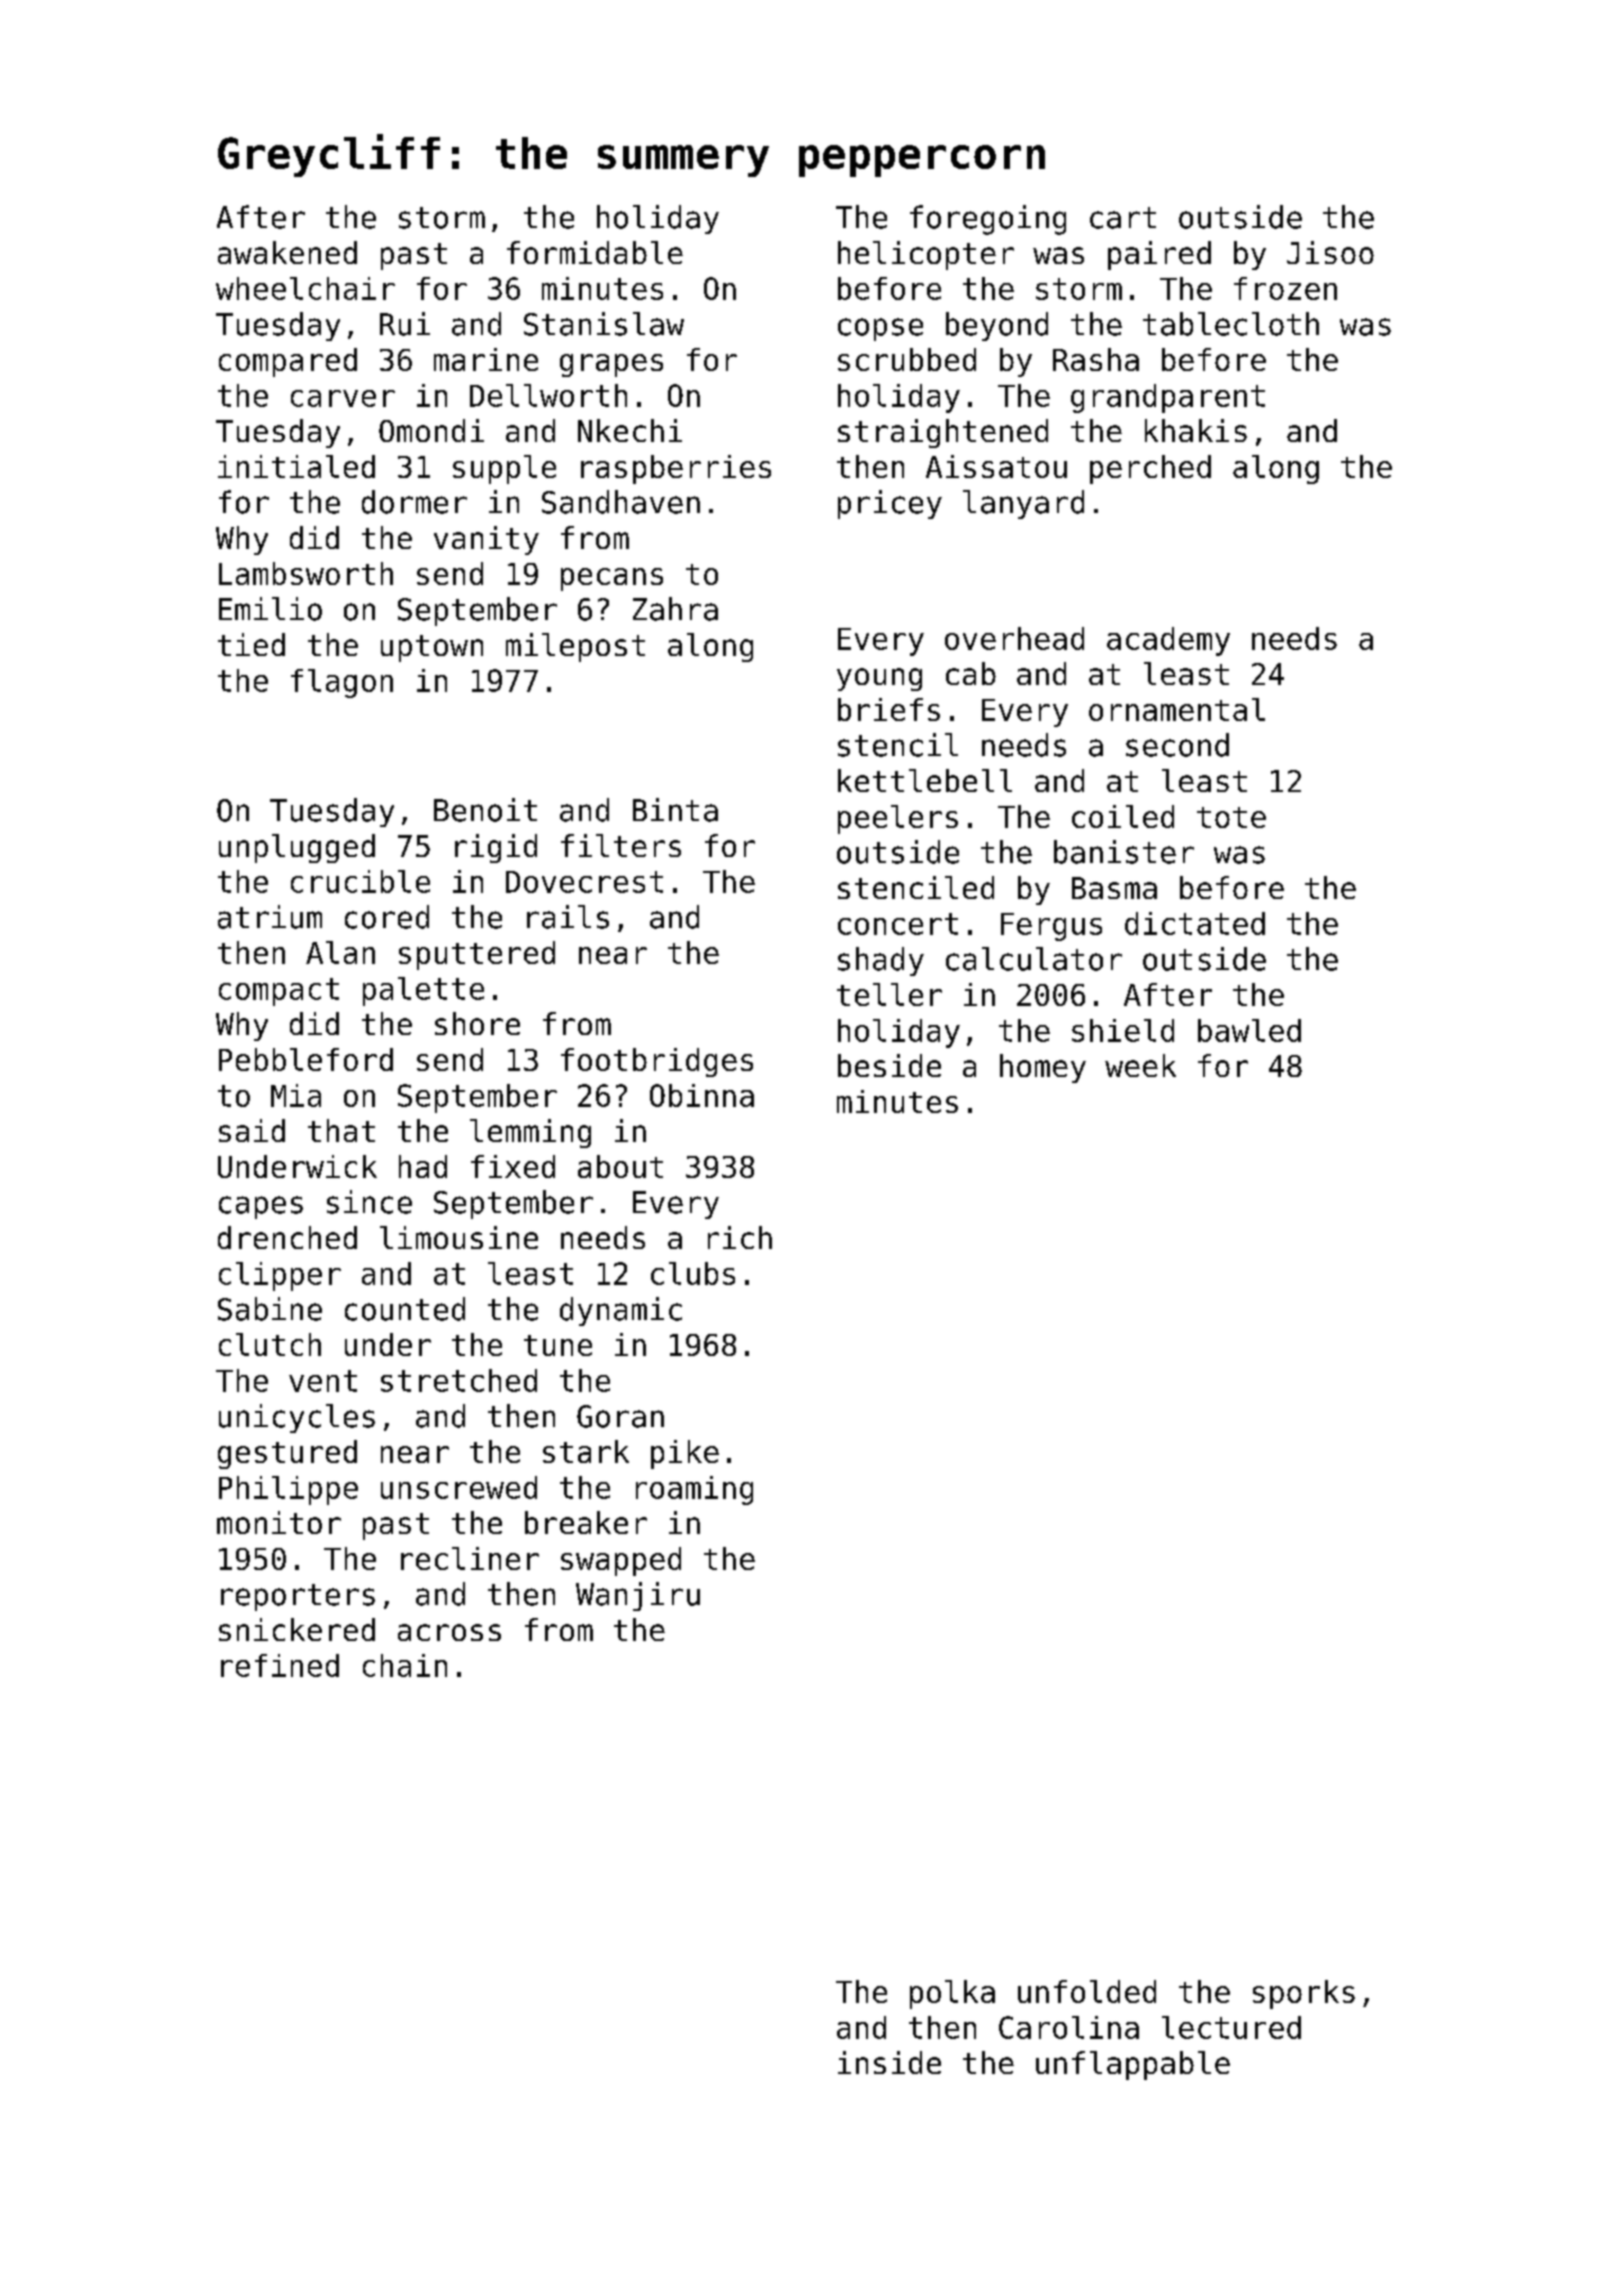 This screenshot has width=1620, height=2292. I want to click on rich, so click(740, 1237).
